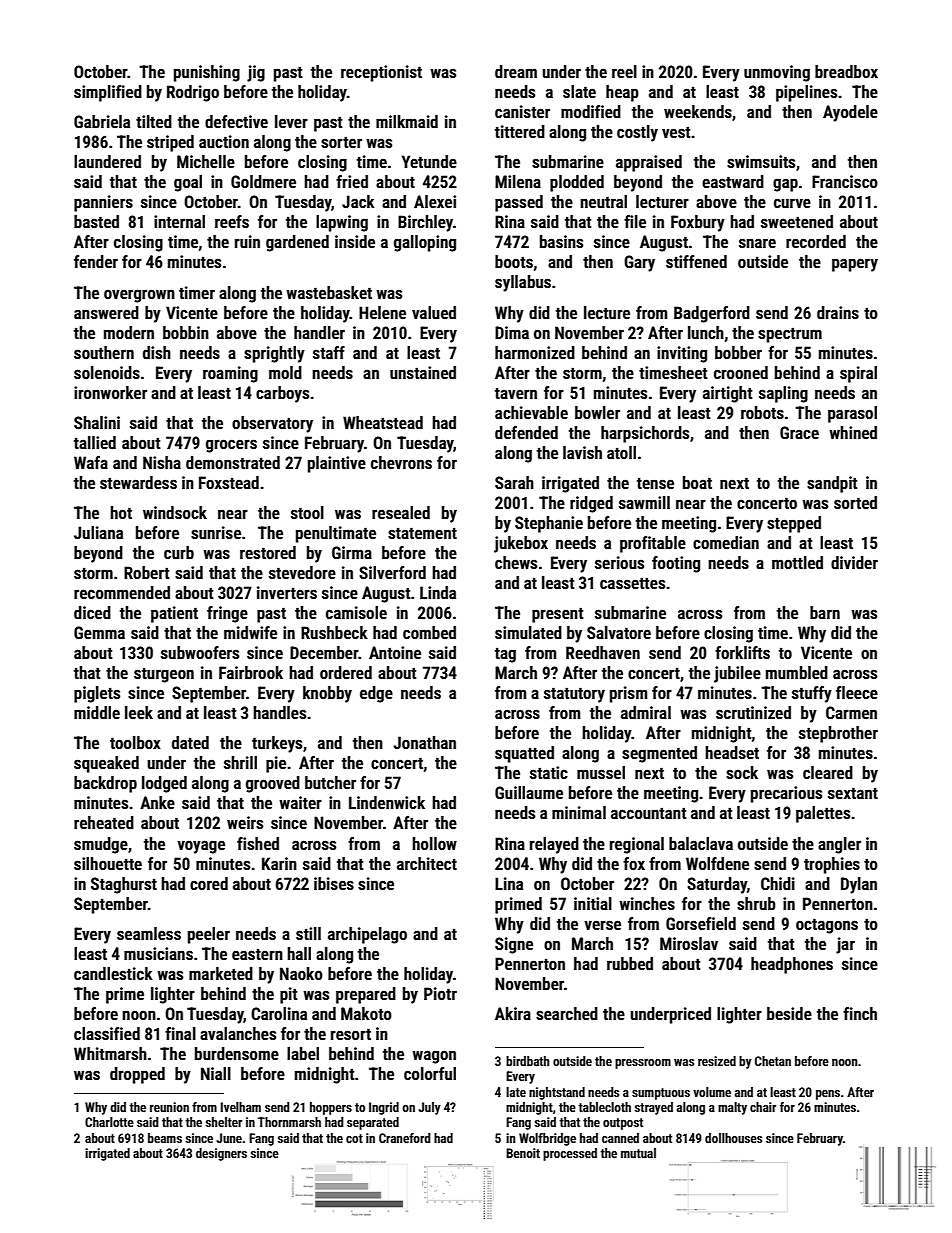 This document has width=952, height=1233. Describe the element at coordinates (381, 73) in the document. I see `receptionist` at that location.
